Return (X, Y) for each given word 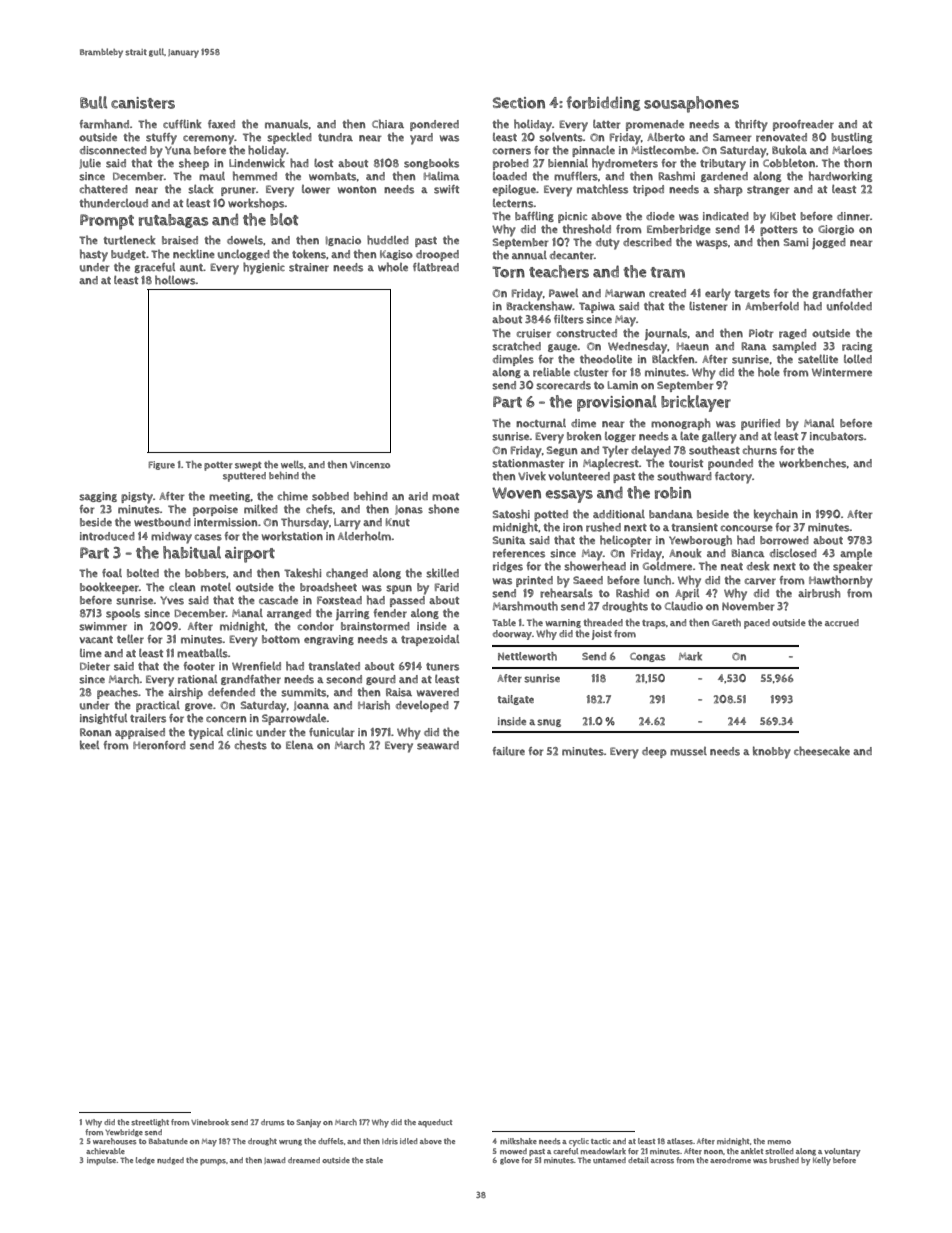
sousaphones (691, 104)
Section (519, 103)
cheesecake (822, 751)
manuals (287, 124)
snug (549, 723)
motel (216, 587)
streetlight (150, 1123)
